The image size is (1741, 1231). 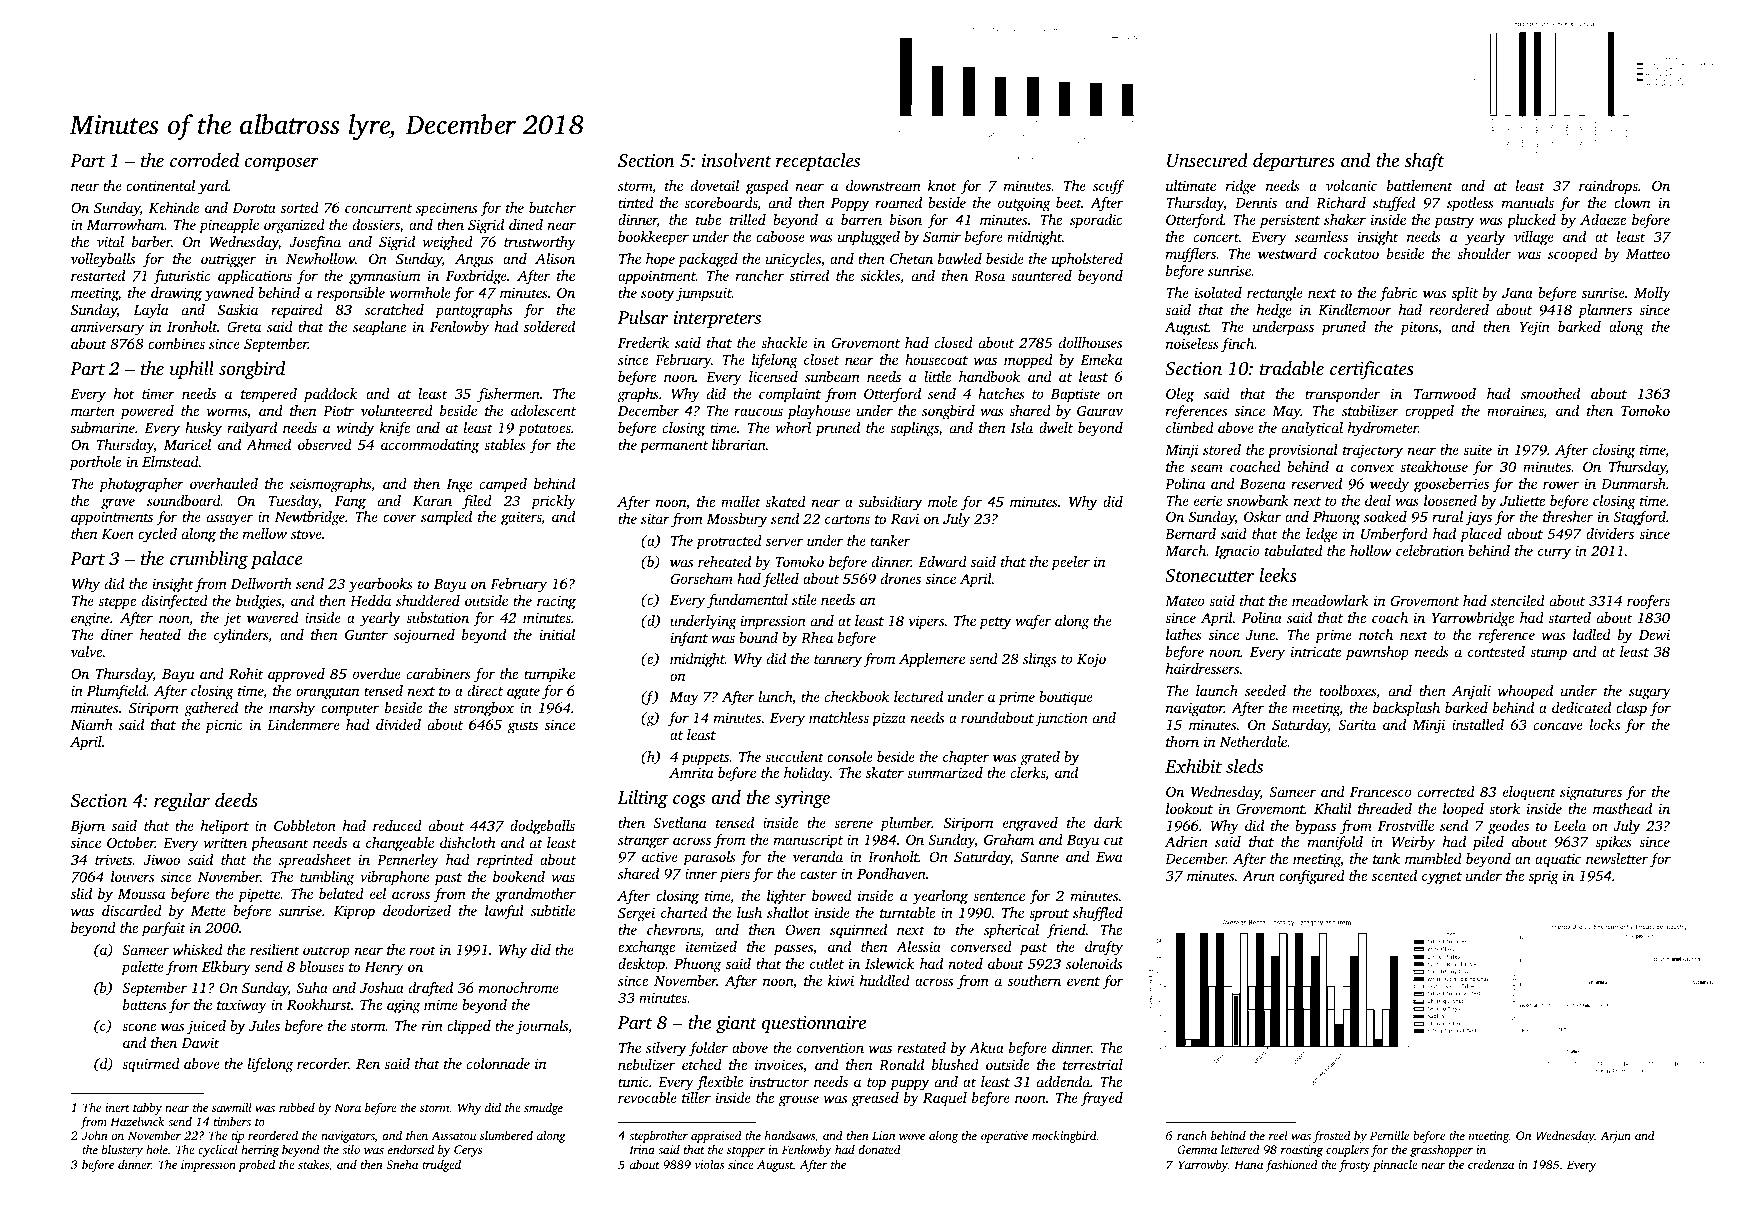 What do you see at coordinates (942, 501) in the screenshot?
I see `mole` at bounding box center [942, 501].
